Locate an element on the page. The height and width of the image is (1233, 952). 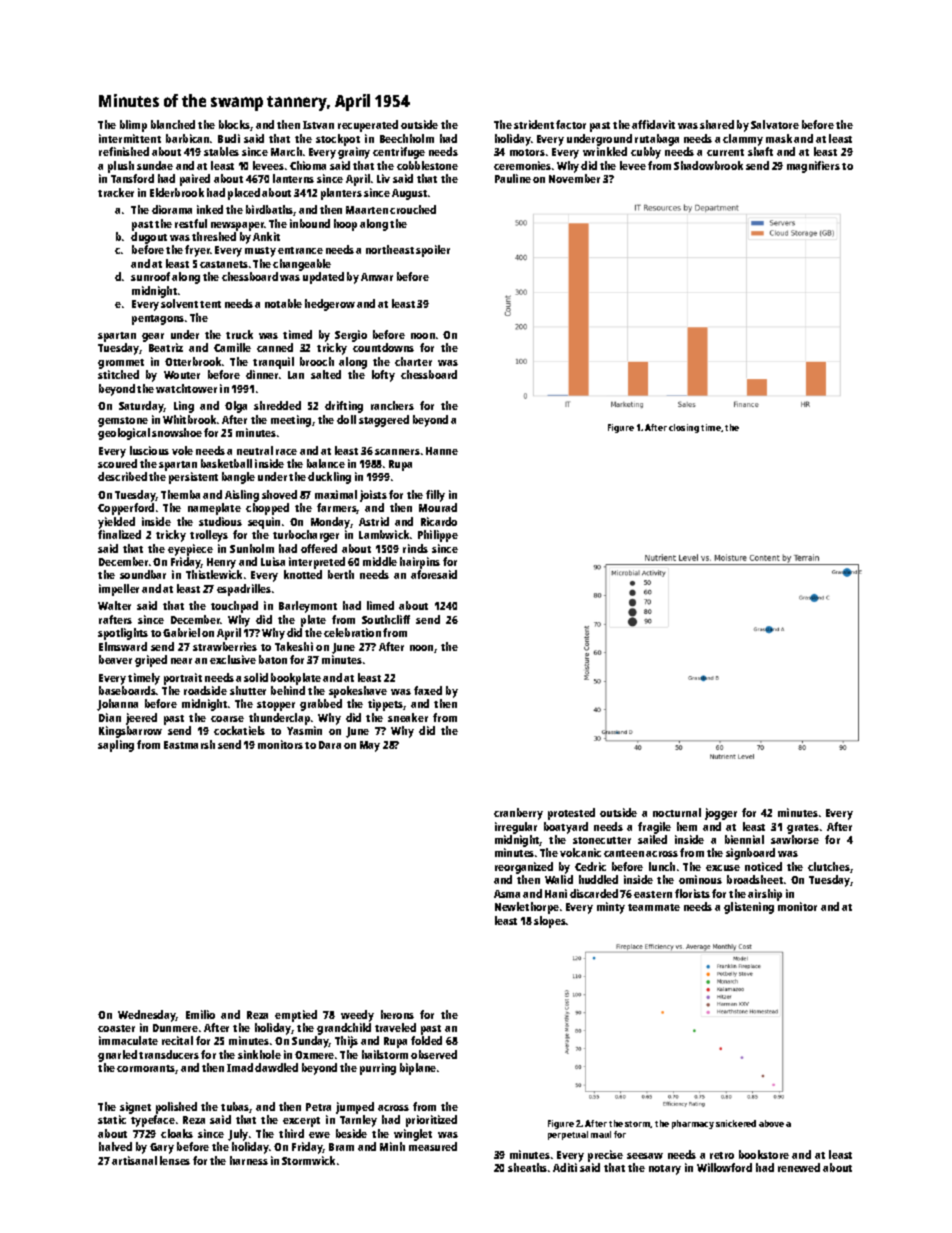
dugout is located at coordinates (149, 238).
